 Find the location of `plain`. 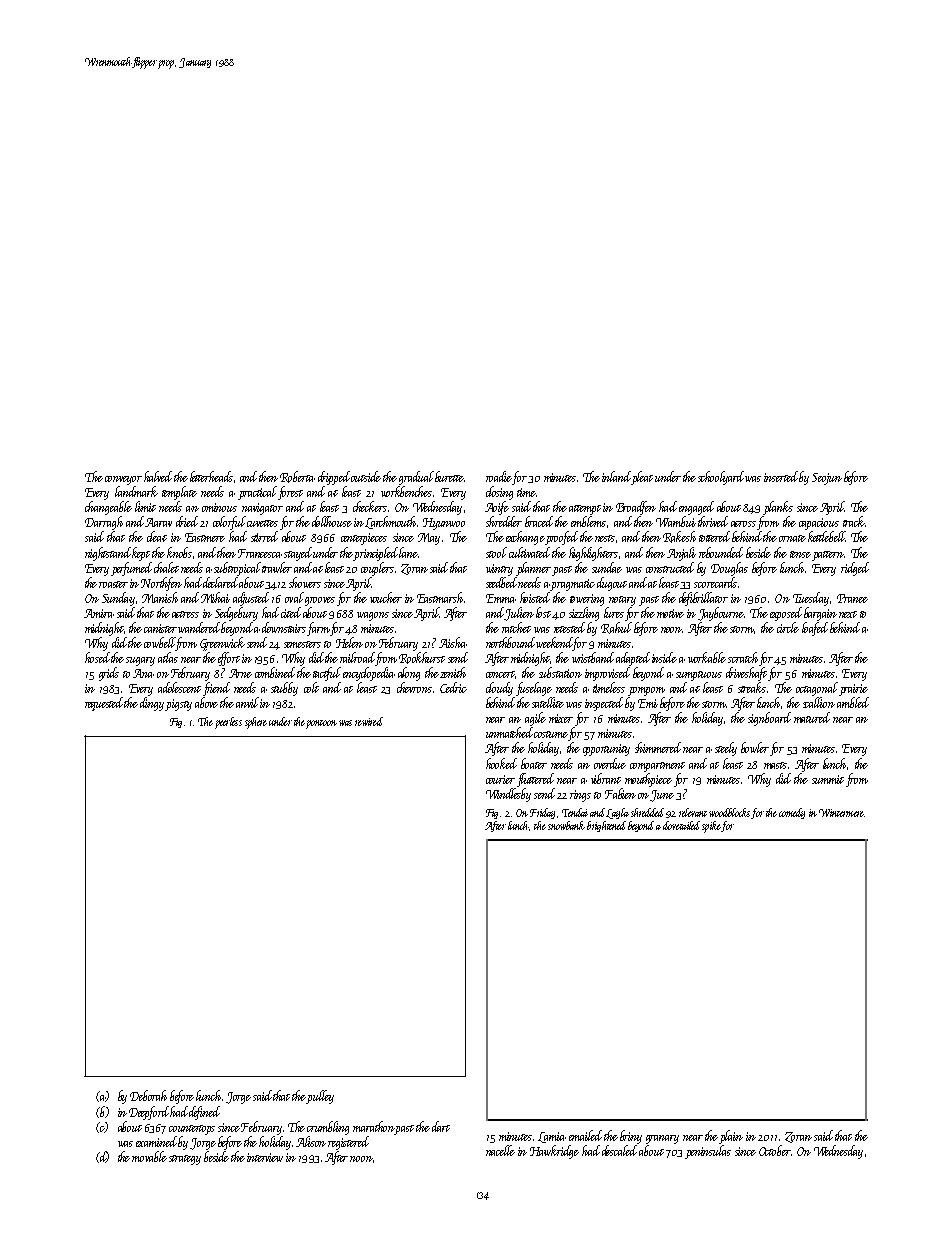

plain is located at coordinates (731, 1137).
